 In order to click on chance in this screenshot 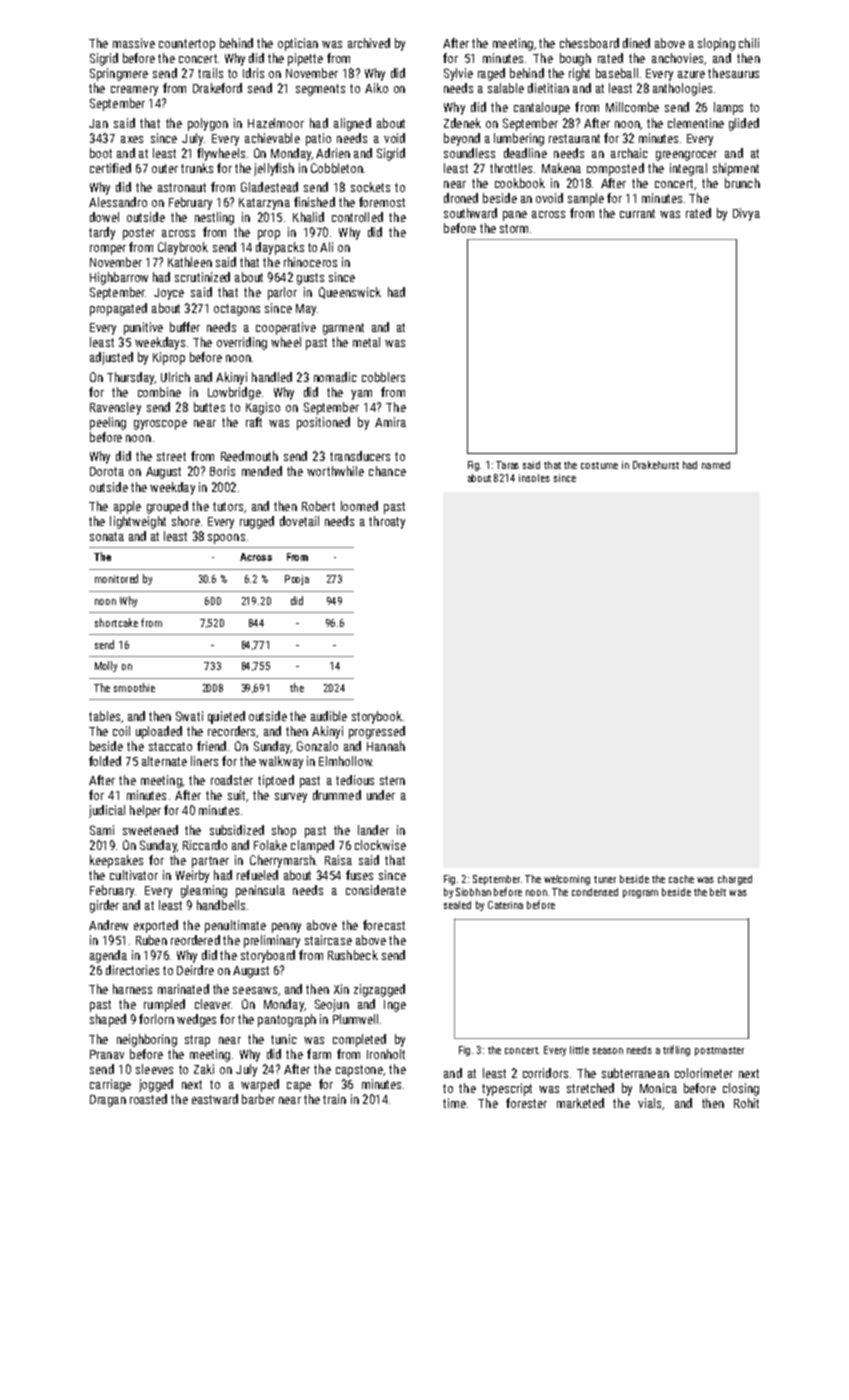, I will do `click(387, 471)`.
